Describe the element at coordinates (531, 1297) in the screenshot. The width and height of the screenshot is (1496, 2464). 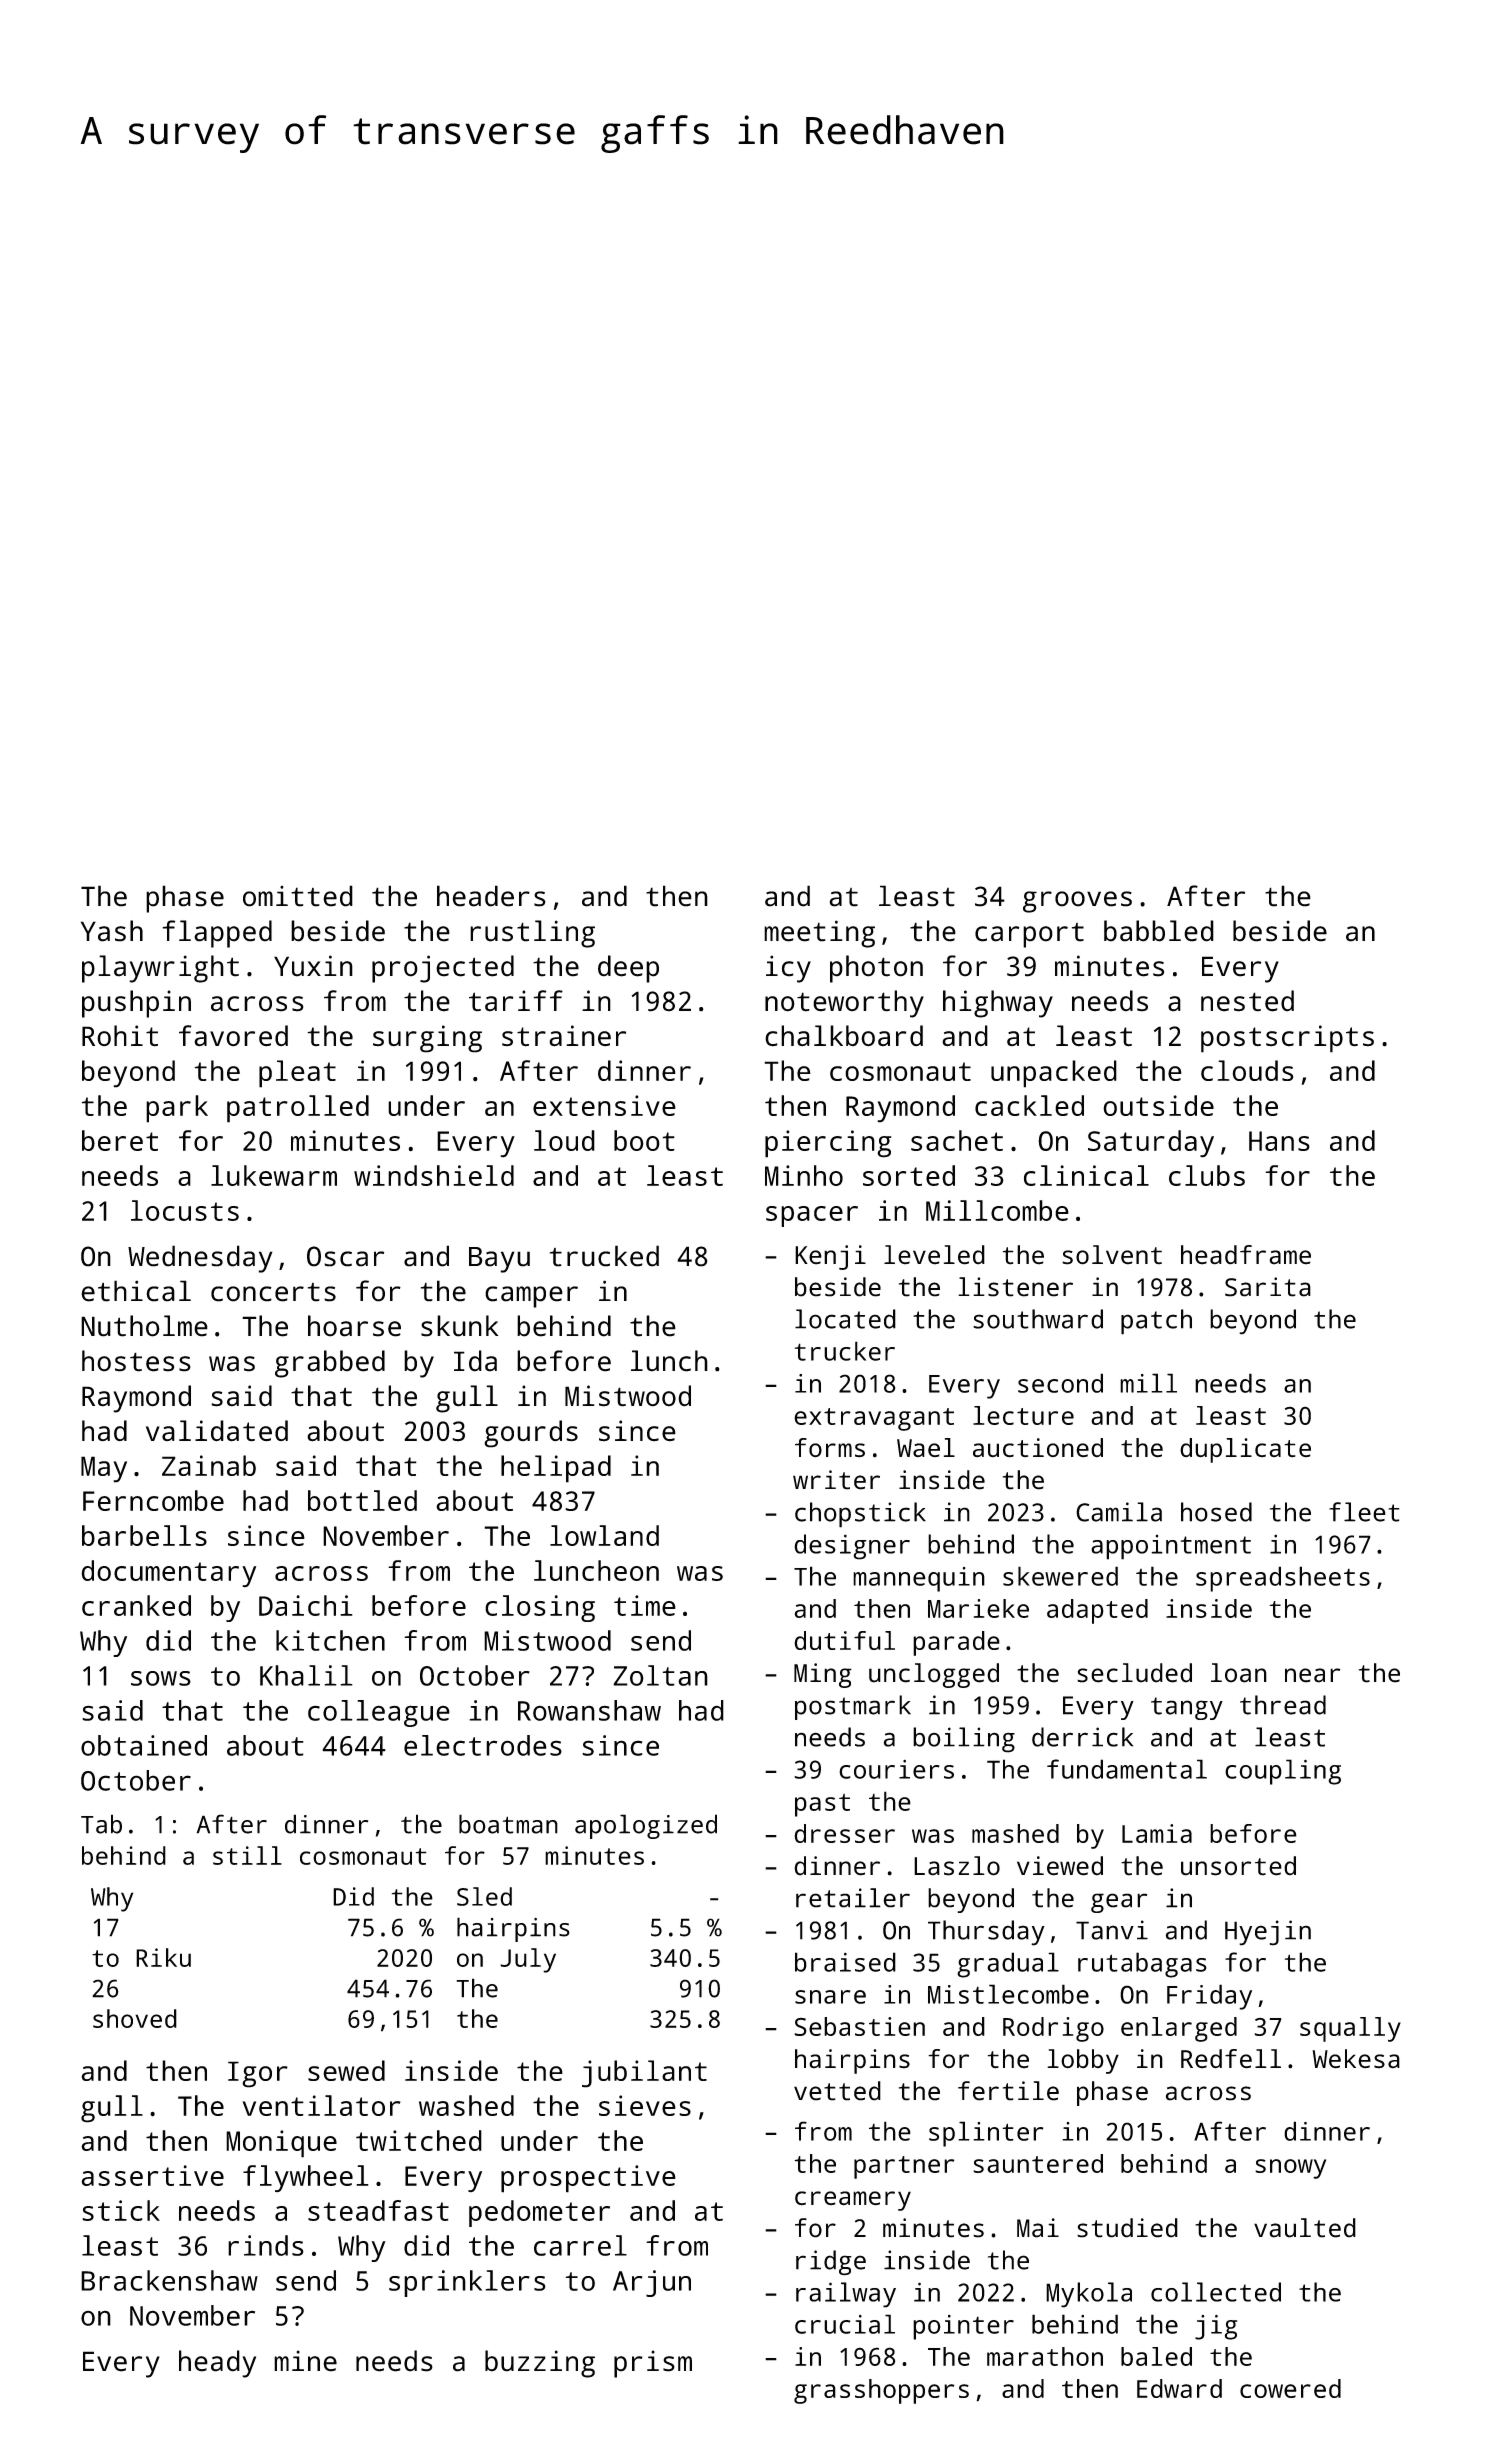
I see `camper` at that location.
